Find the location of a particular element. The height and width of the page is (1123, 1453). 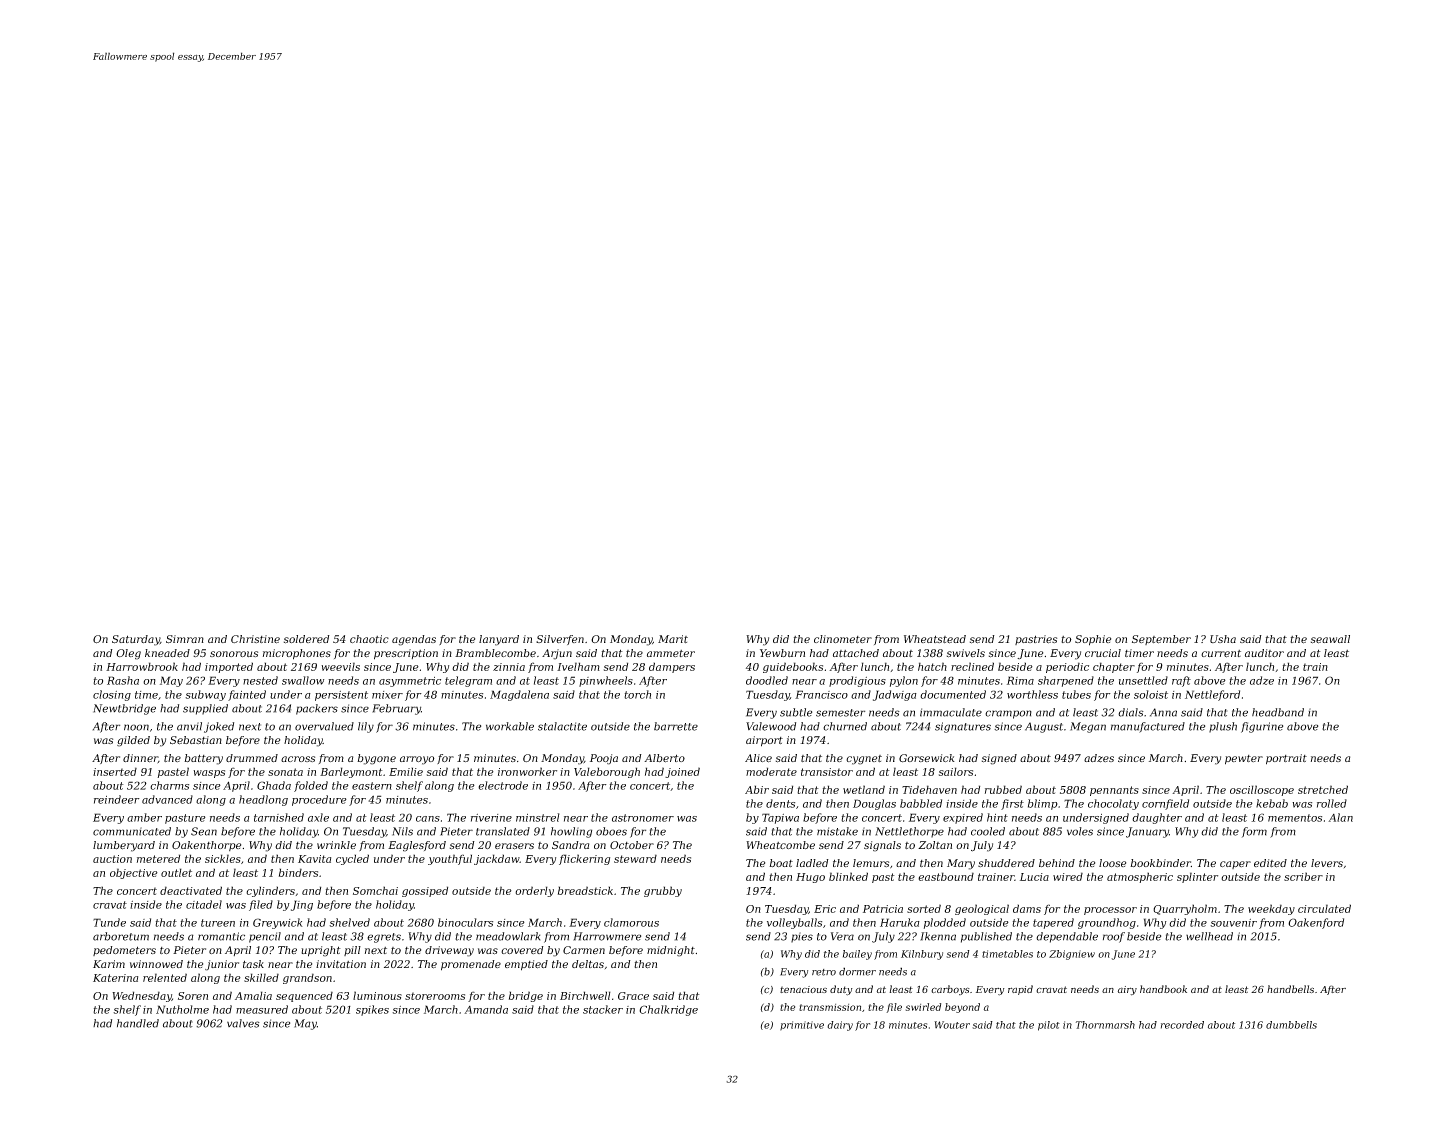

Harrowmere is located at coordinates (607, 936).
